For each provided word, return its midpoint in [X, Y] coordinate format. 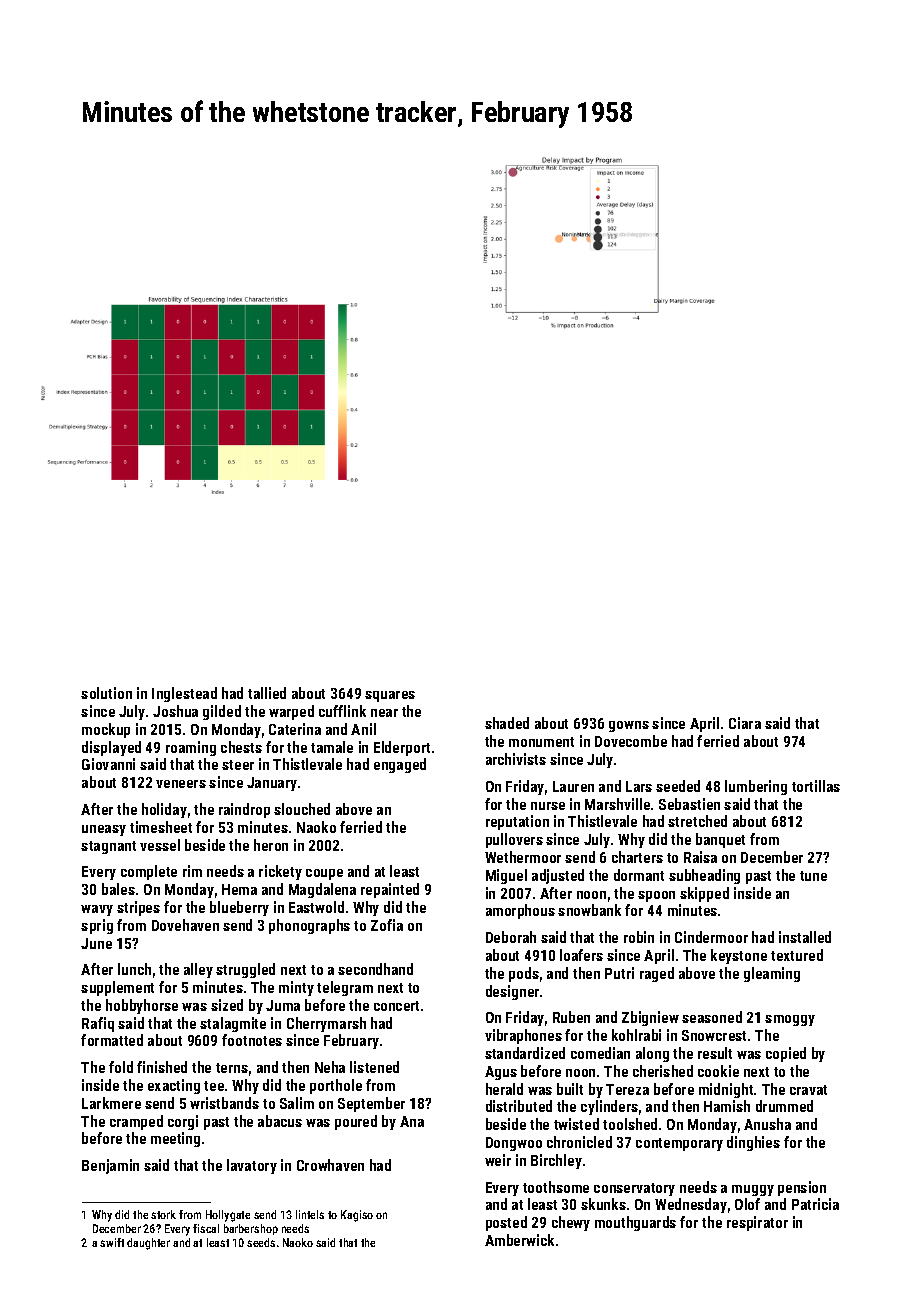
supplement [117, 988]
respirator [757, 1223]
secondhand [375, 969]
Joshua [175, 711]
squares [390, 696]
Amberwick [519, 1240]
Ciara [745, 723]
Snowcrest [714, 1035]
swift [112, 1242]
